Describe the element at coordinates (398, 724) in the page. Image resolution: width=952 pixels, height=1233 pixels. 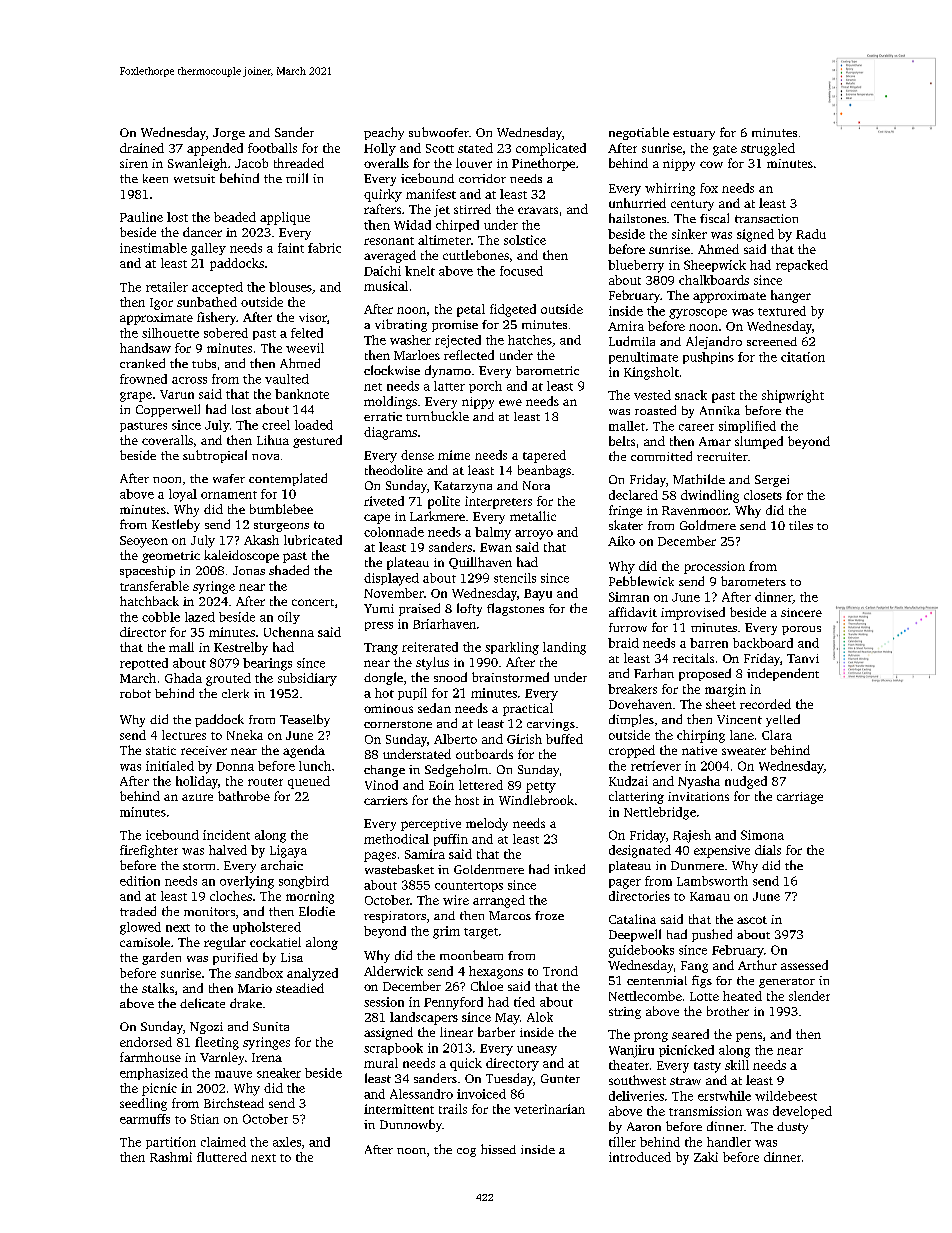
I see `cornerstone` at that location.
